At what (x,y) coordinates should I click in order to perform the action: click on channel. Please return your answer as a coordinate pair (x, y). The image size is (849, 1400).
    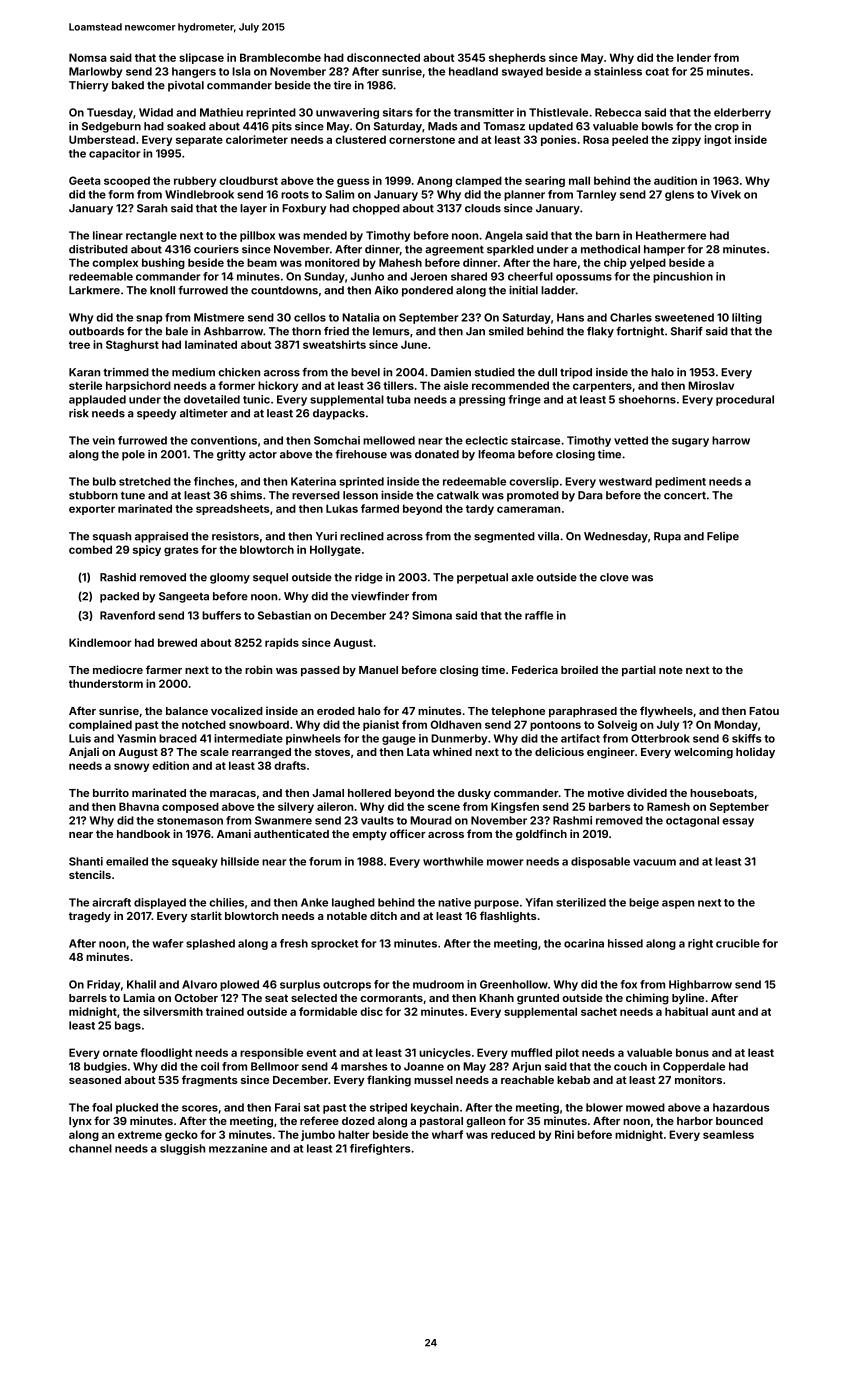
    Looking at the image, I should click on (90, 1148).
